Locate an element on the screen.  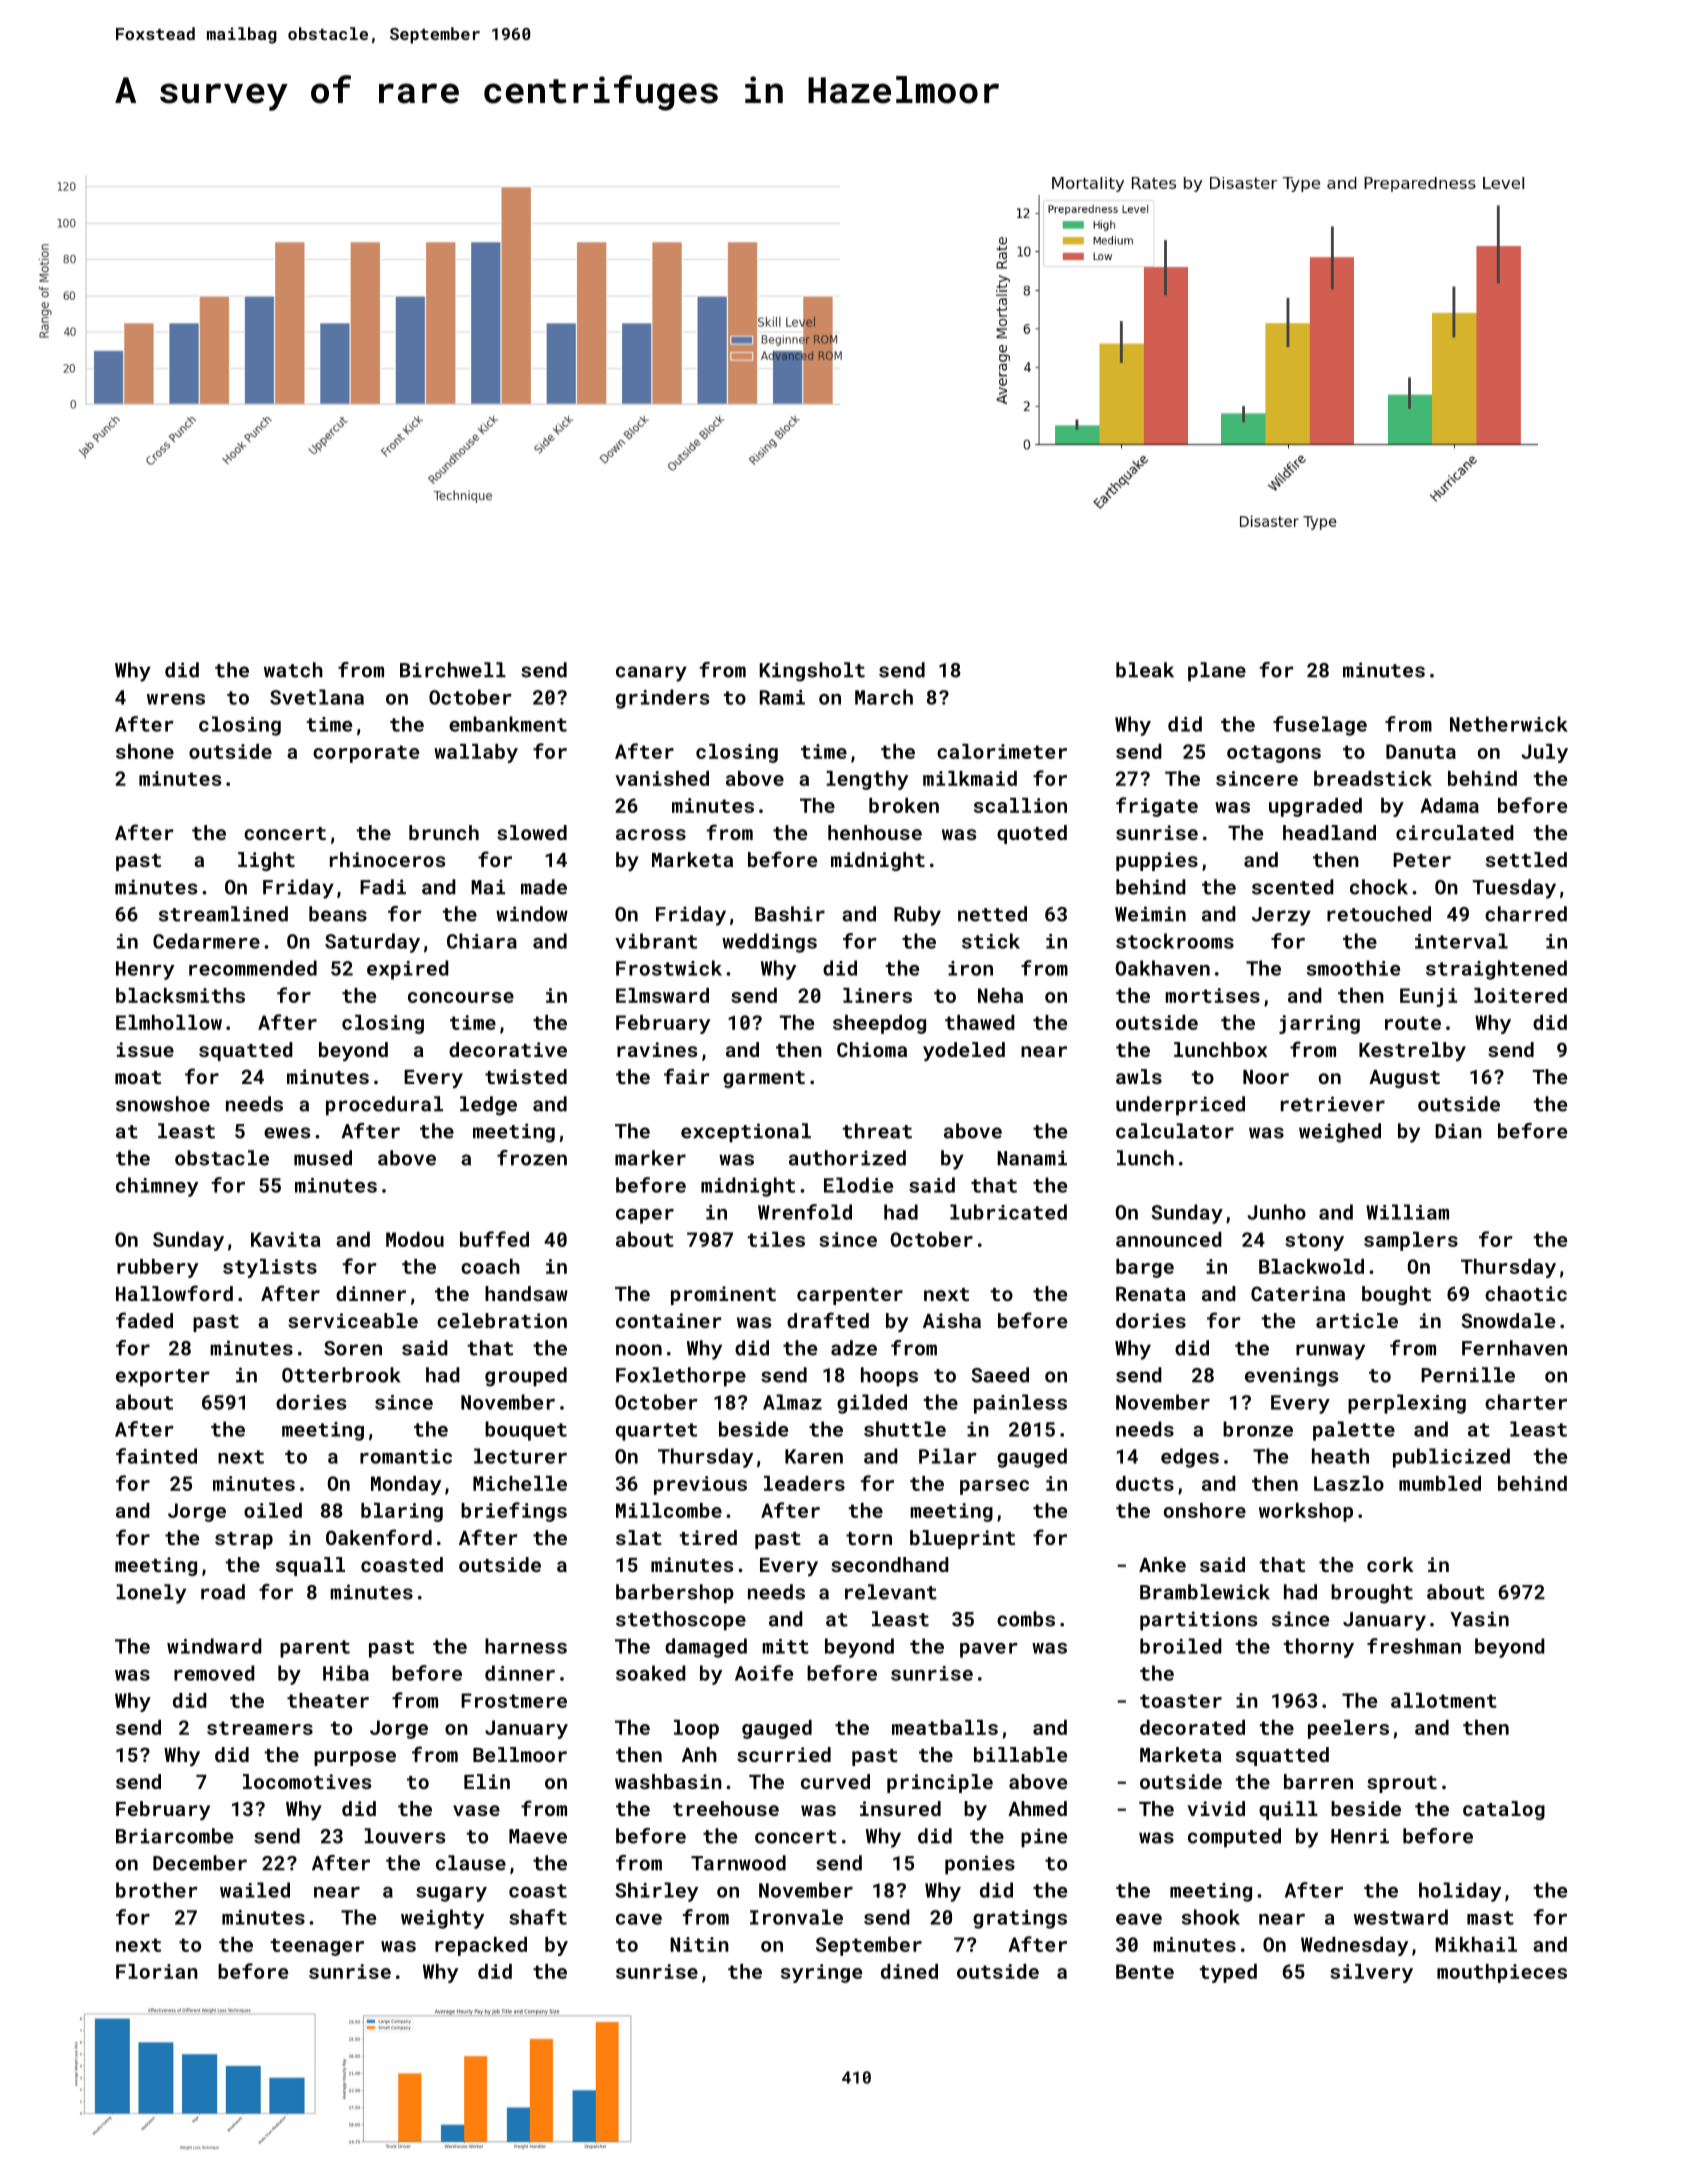
brother is located at coordinates (157, 1890).
